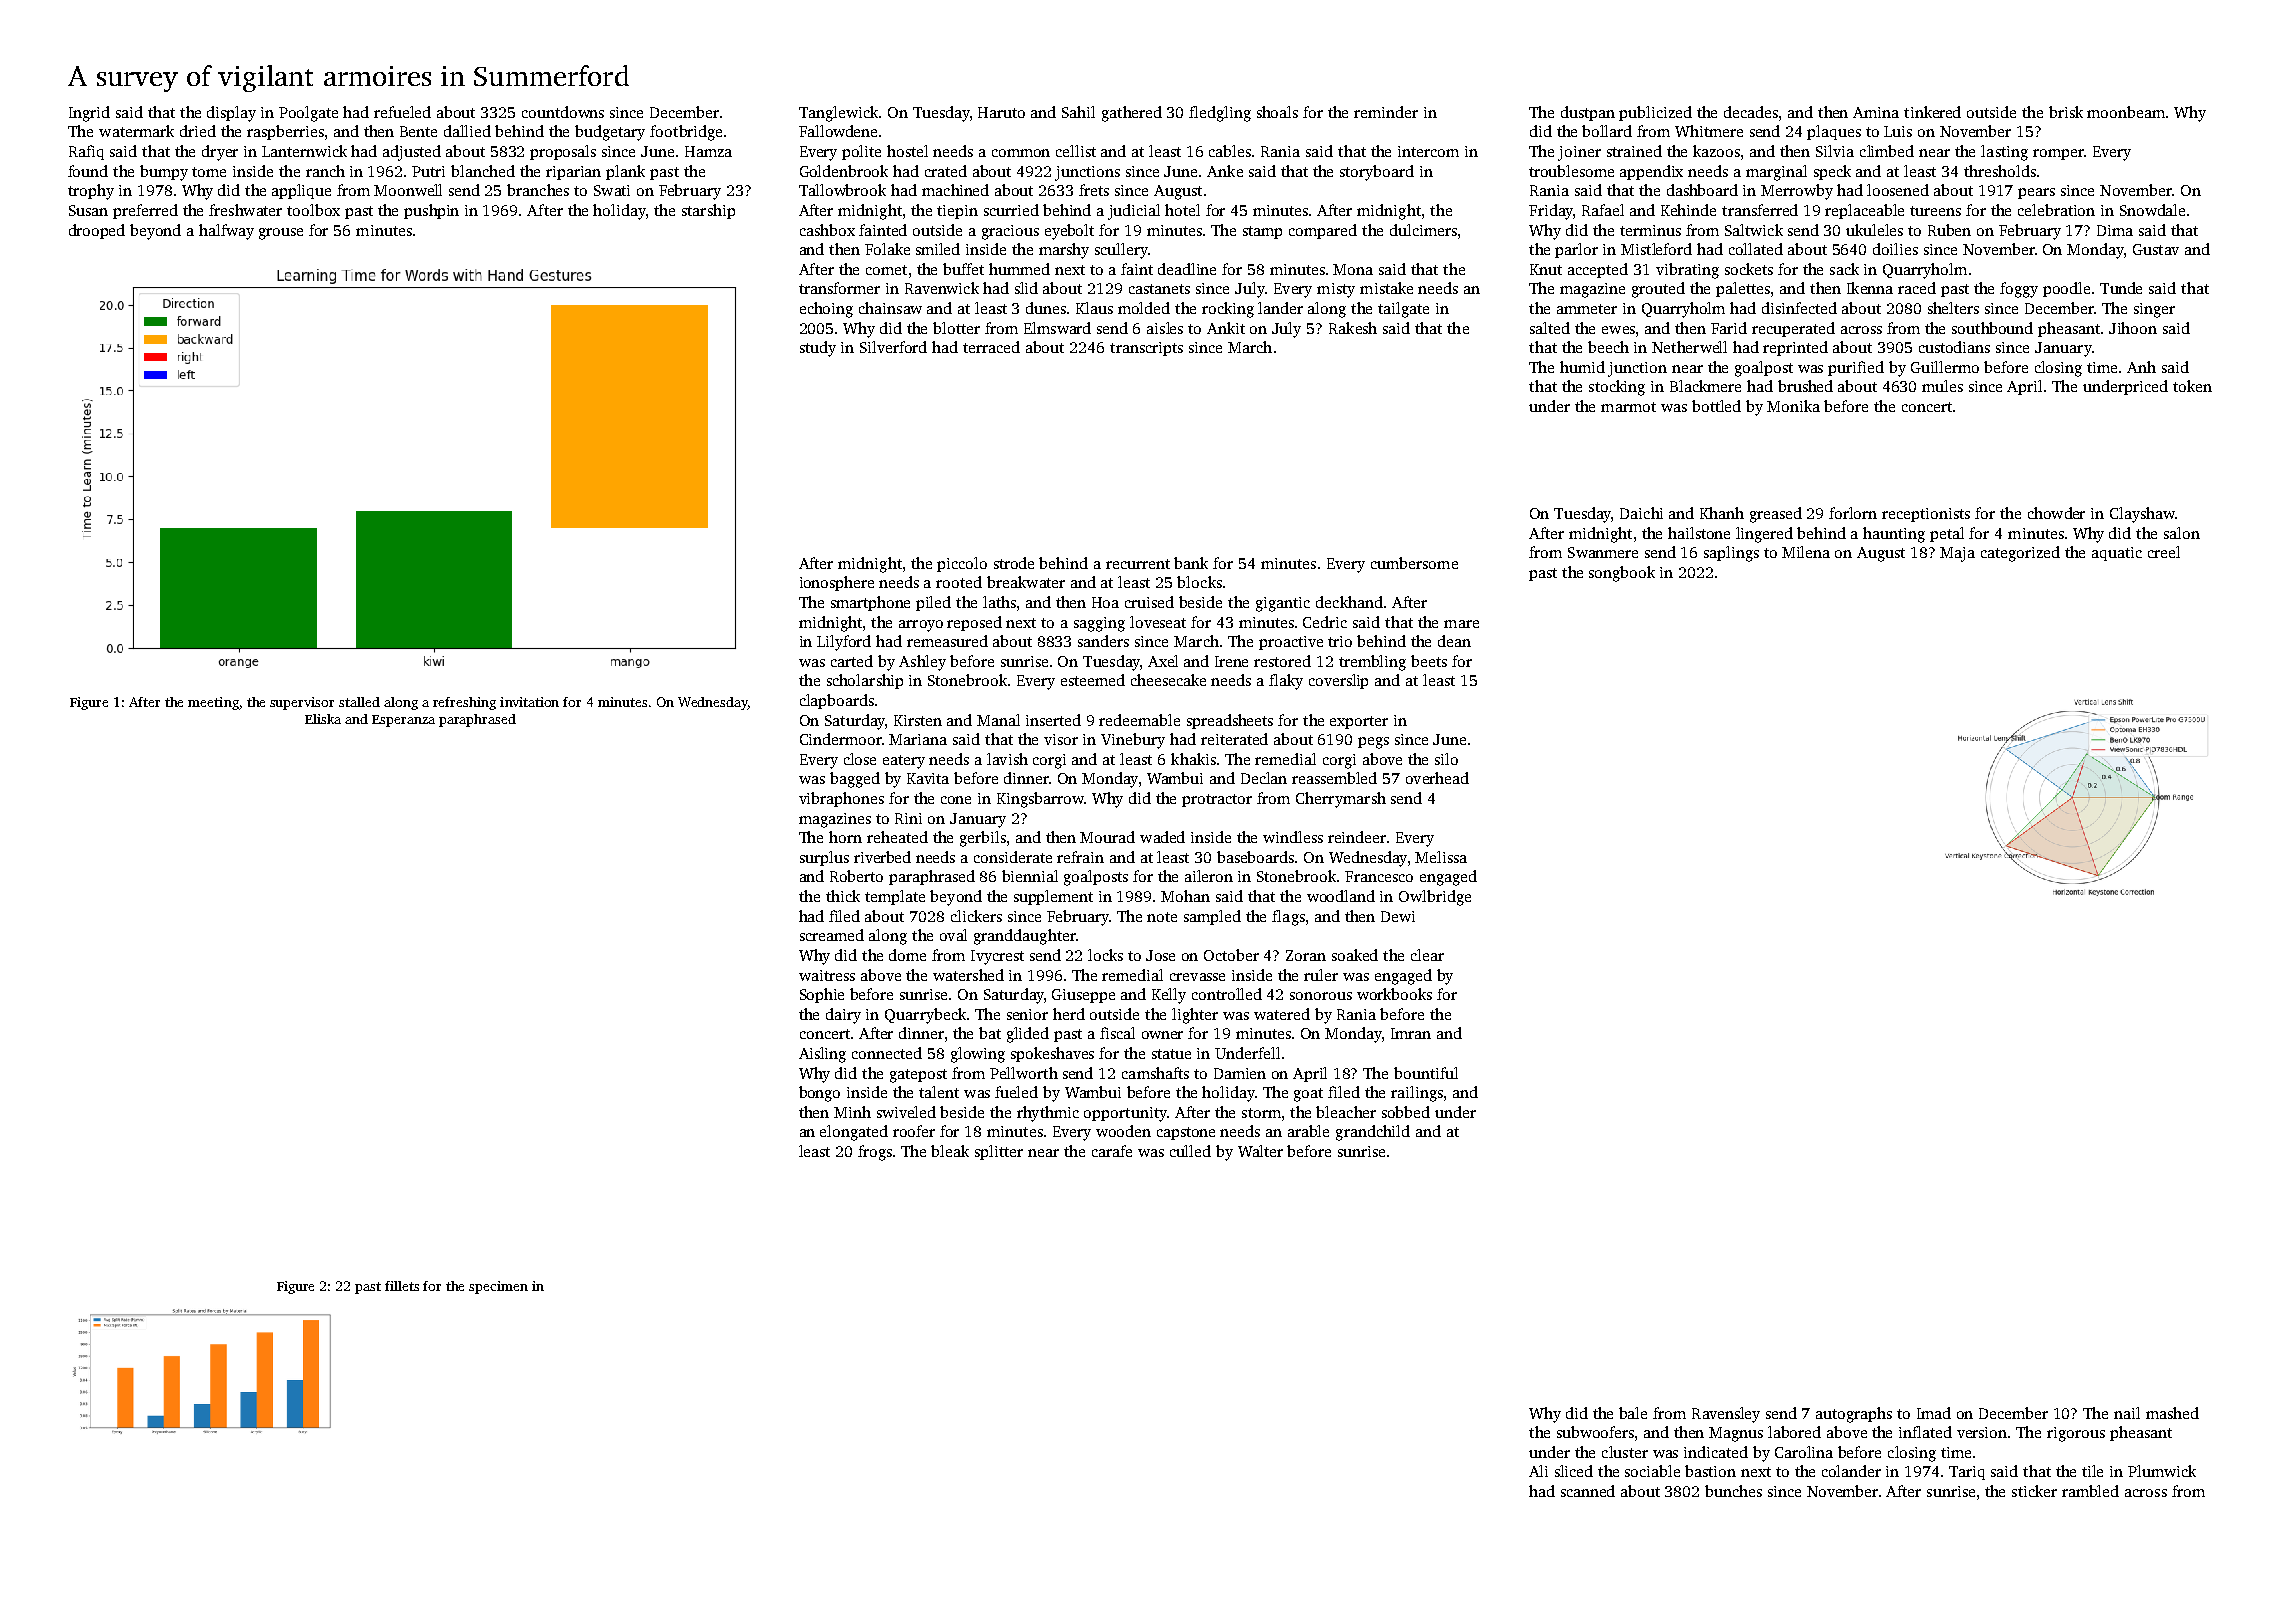  Describe the element at coordinates (839, 288) in the image. I see `transformer` at that location.
